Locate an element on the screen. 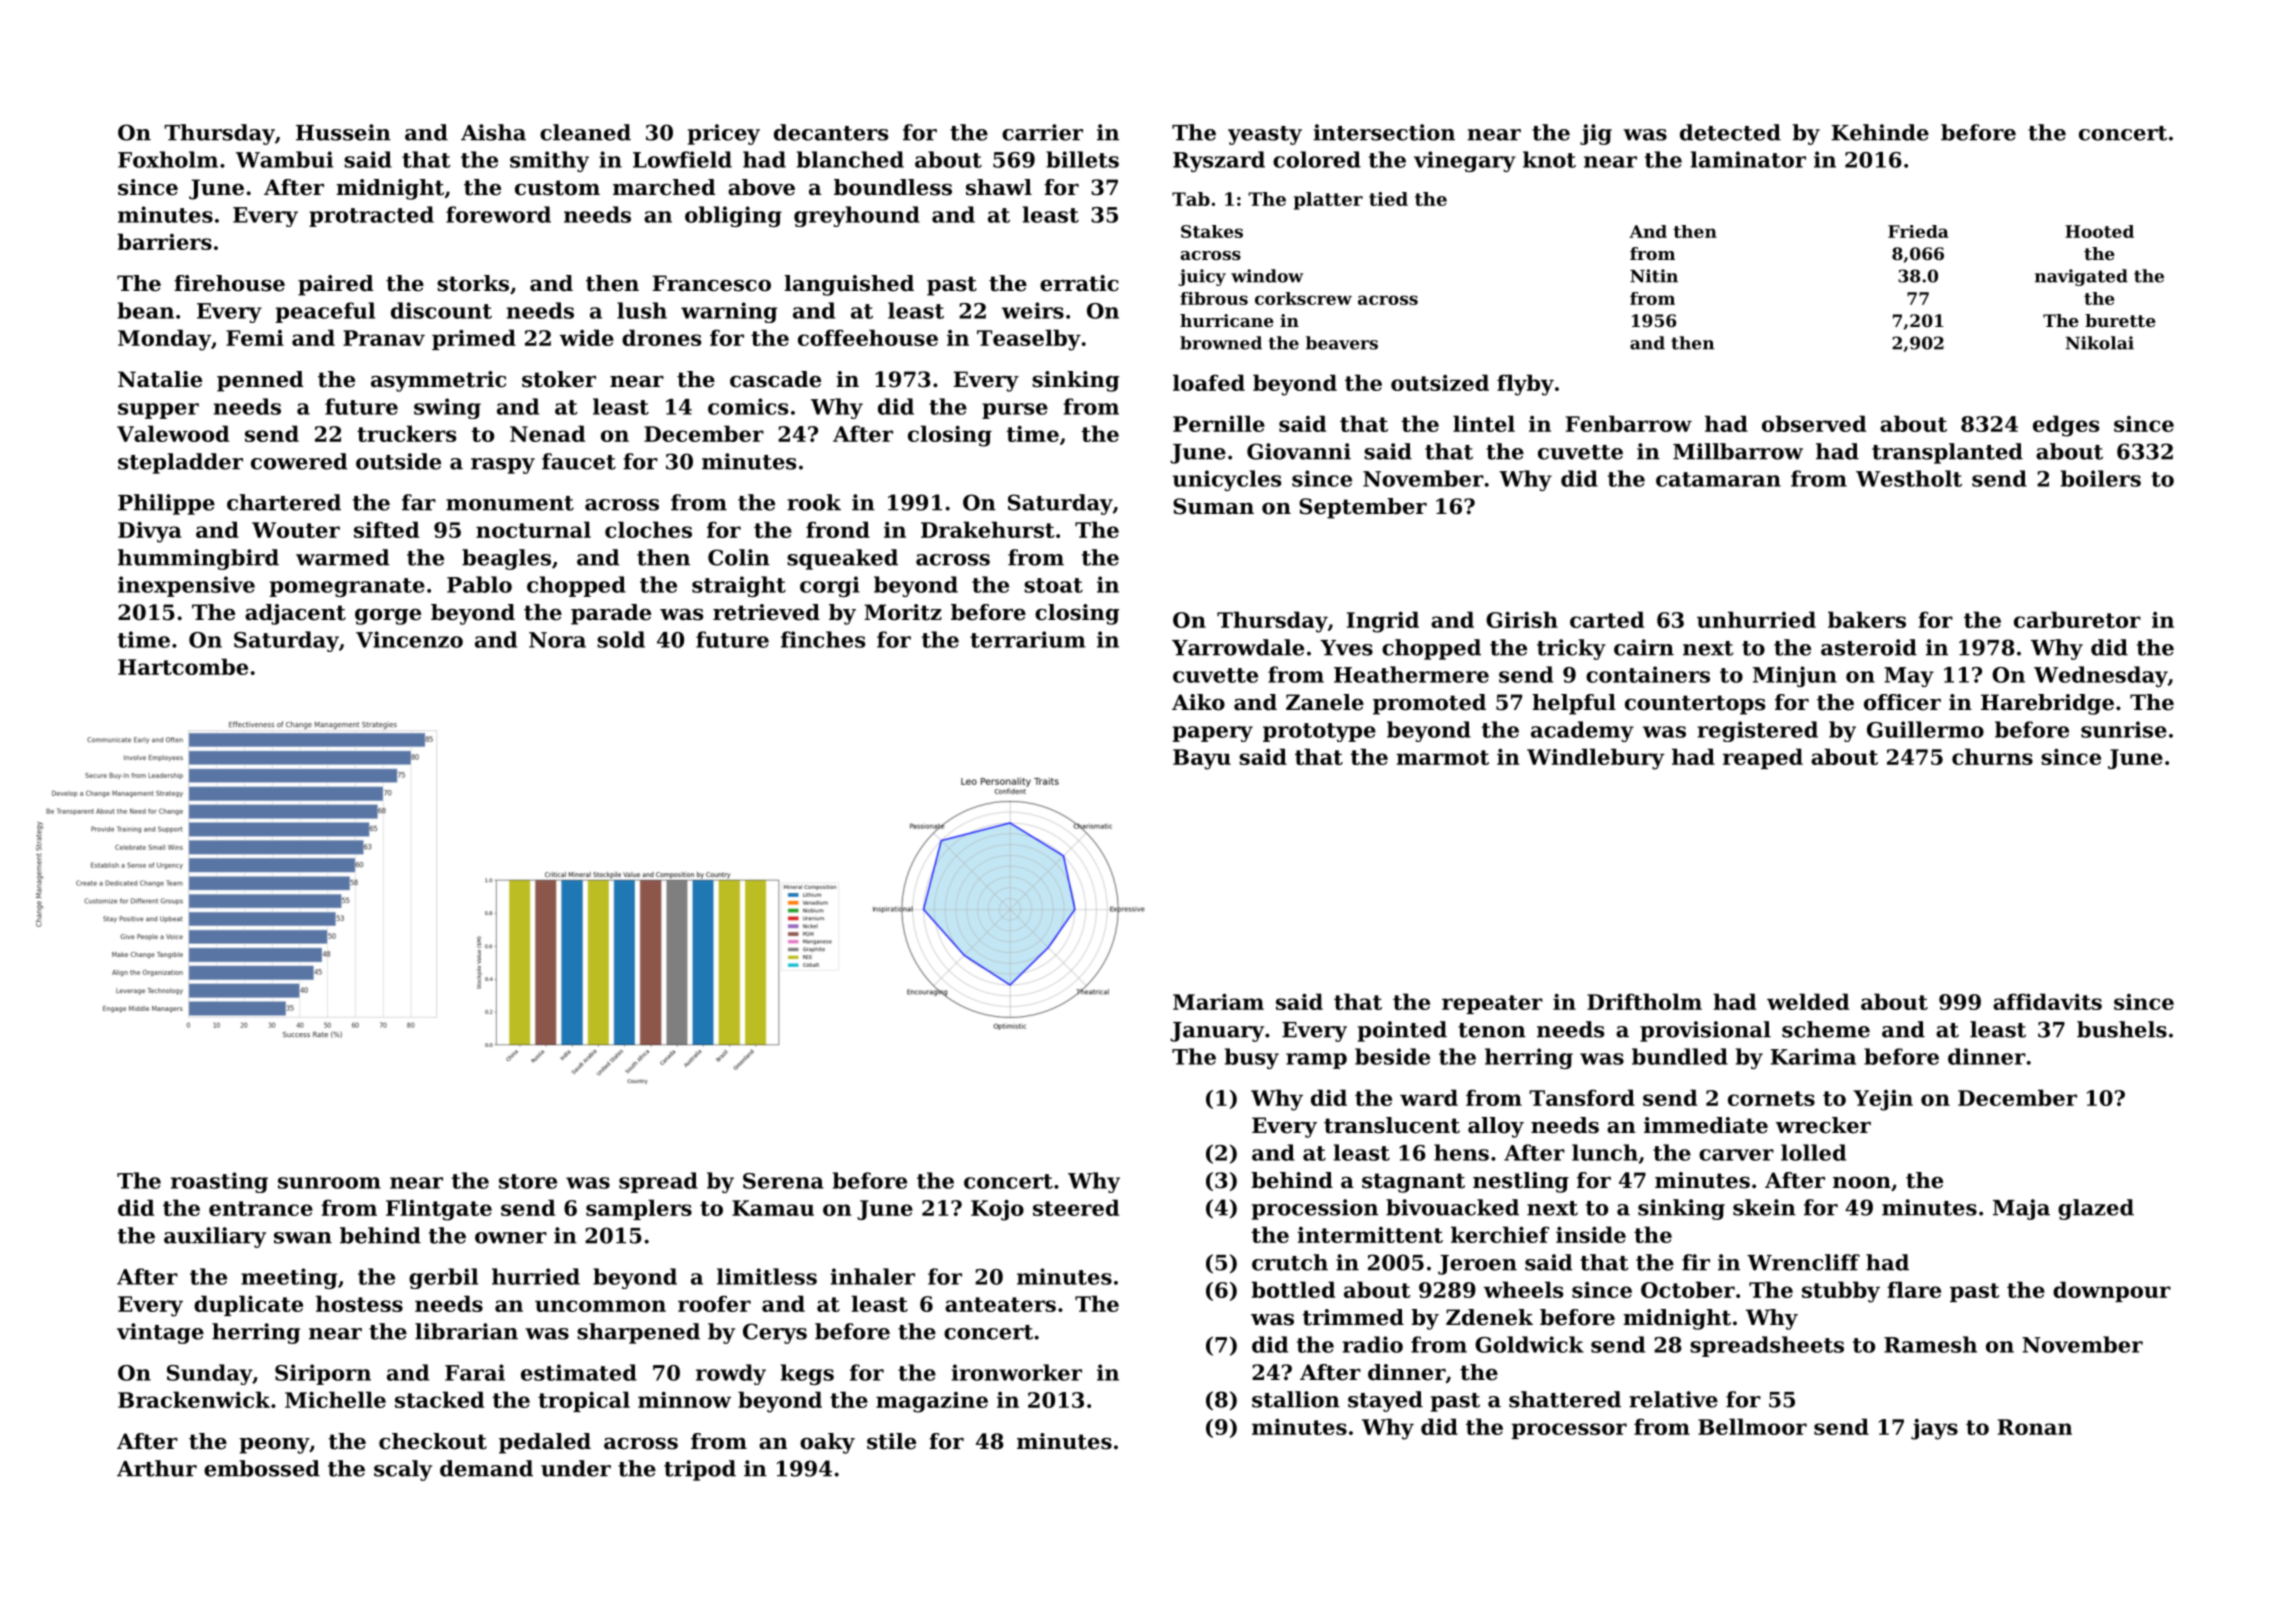 The width and height of the screenshot is (2292, 1620). purse is located at coordinates (1015, 411).
